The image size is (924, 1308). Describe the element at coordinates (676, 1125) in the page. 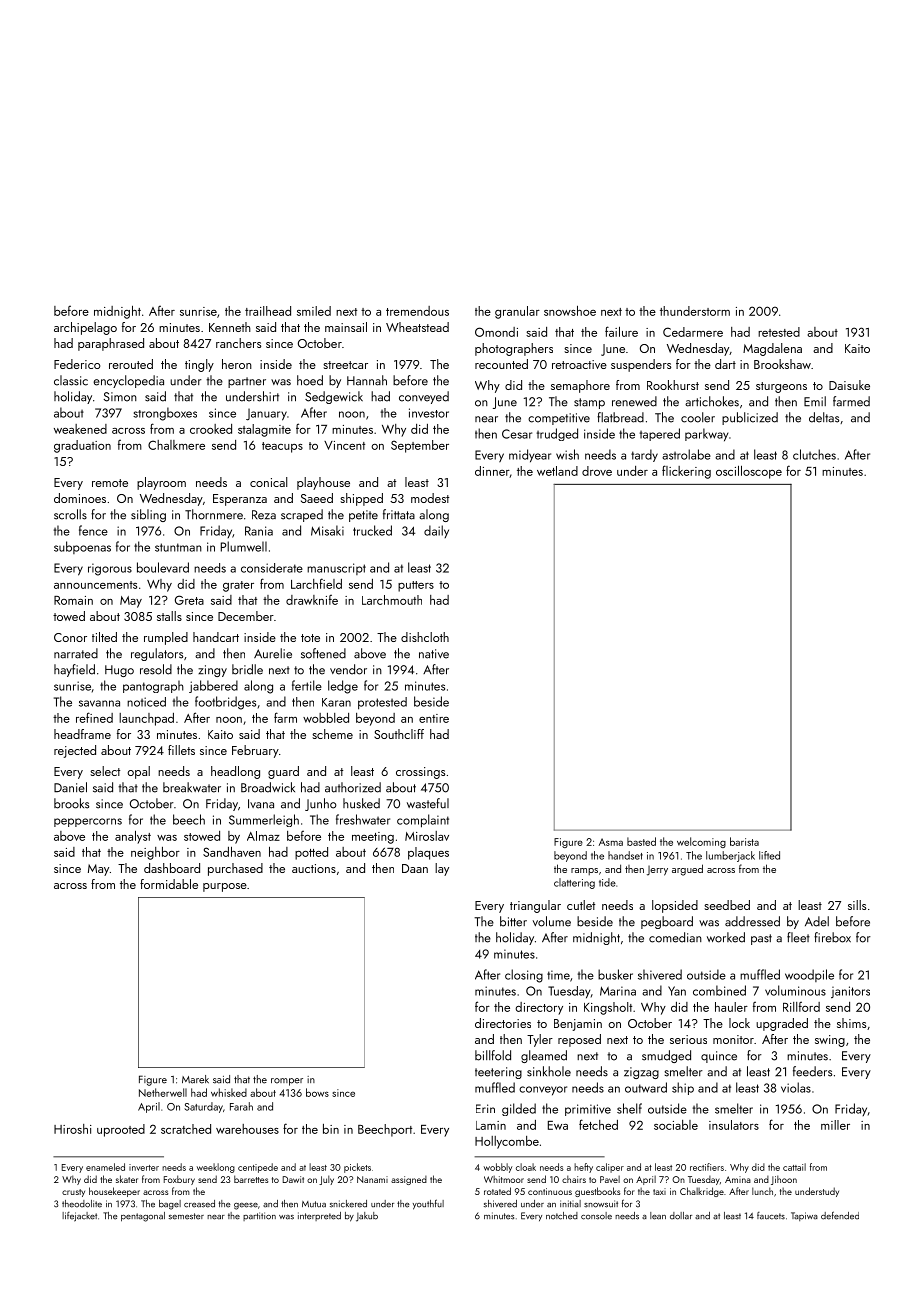

I see `sociable` at that location.
